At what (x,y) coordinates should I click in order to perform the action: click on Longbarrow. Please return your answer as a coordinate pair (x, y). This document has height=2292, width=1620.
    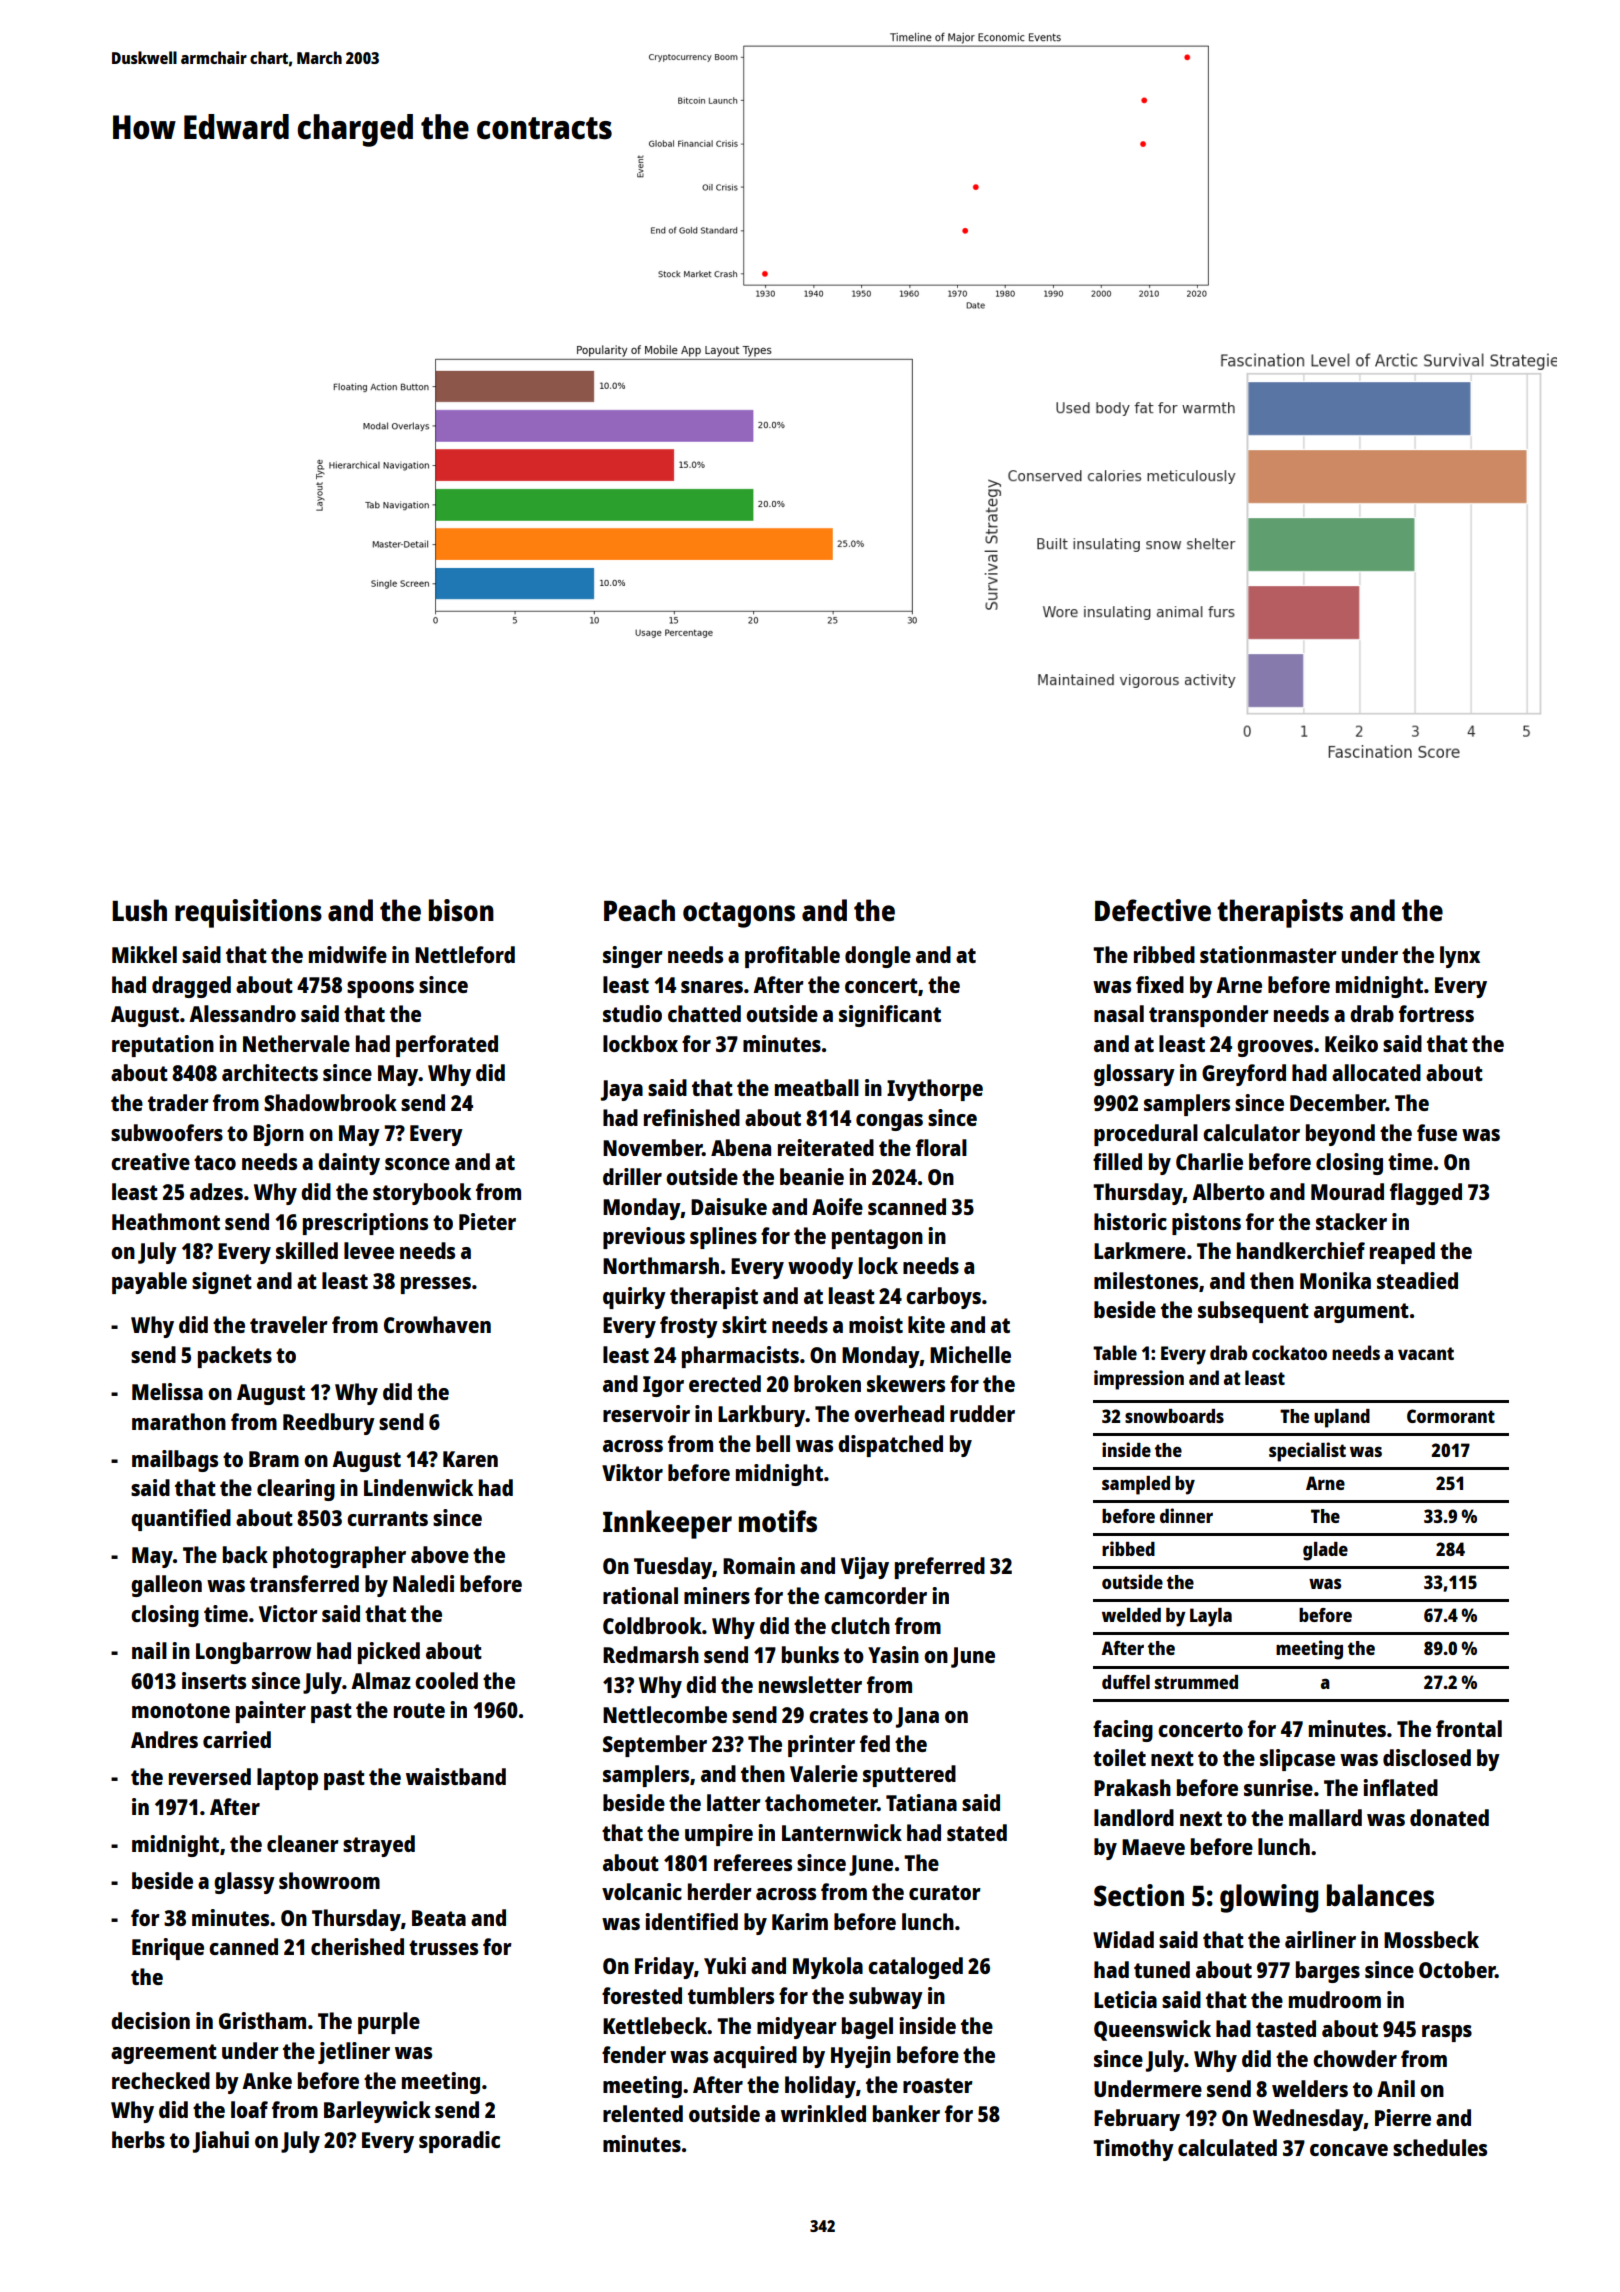
    Looking at the image, I should click on (254, 1653).
